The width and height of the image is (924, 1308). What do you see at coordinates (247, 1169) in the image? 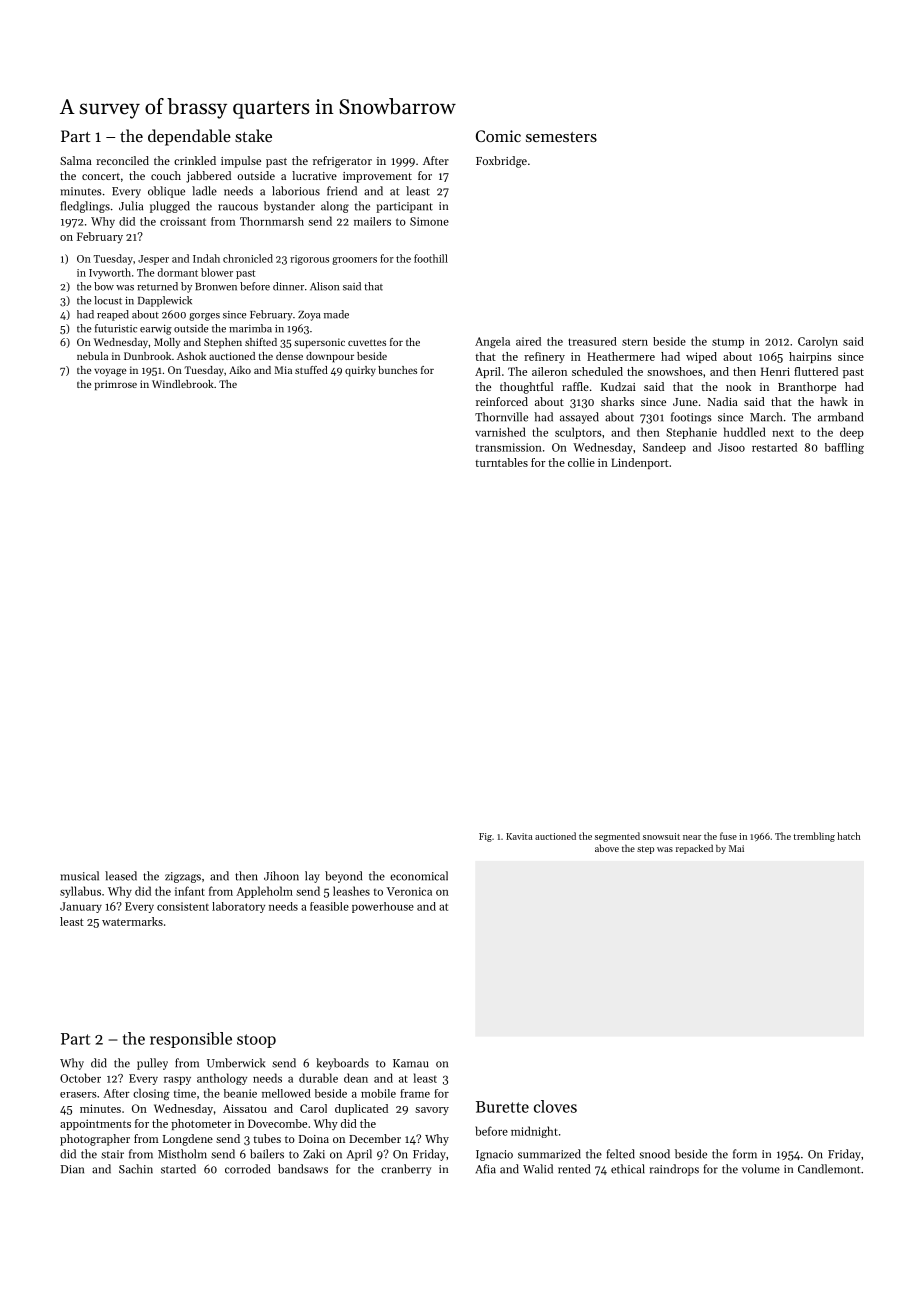
I see `corroded` at bounding box center [247, 1169].
